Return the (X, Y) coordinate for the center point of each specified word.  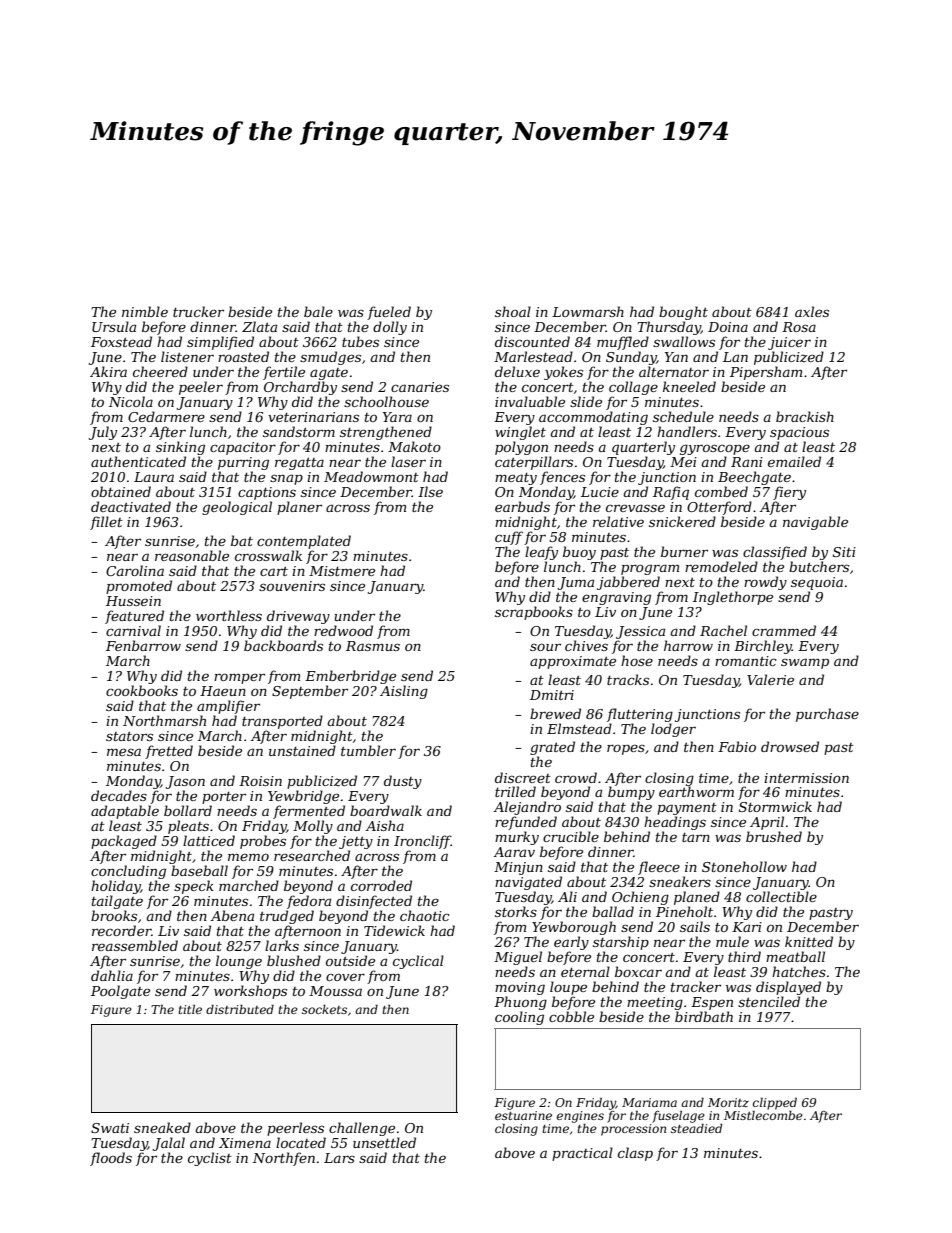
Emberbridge (350, 677)
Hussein (133, 601)
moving (520, 988)
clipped (775, 1104)
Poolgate (120, 992)
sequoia (817, 583)
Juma (576, 583)
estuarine (523, 1115)
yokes (563, 373)
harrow (688, 645)
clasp (635, 1154)
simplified (220, 343)
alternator (674, 371)
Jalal (169, 1144)
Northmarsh (164, 720)
